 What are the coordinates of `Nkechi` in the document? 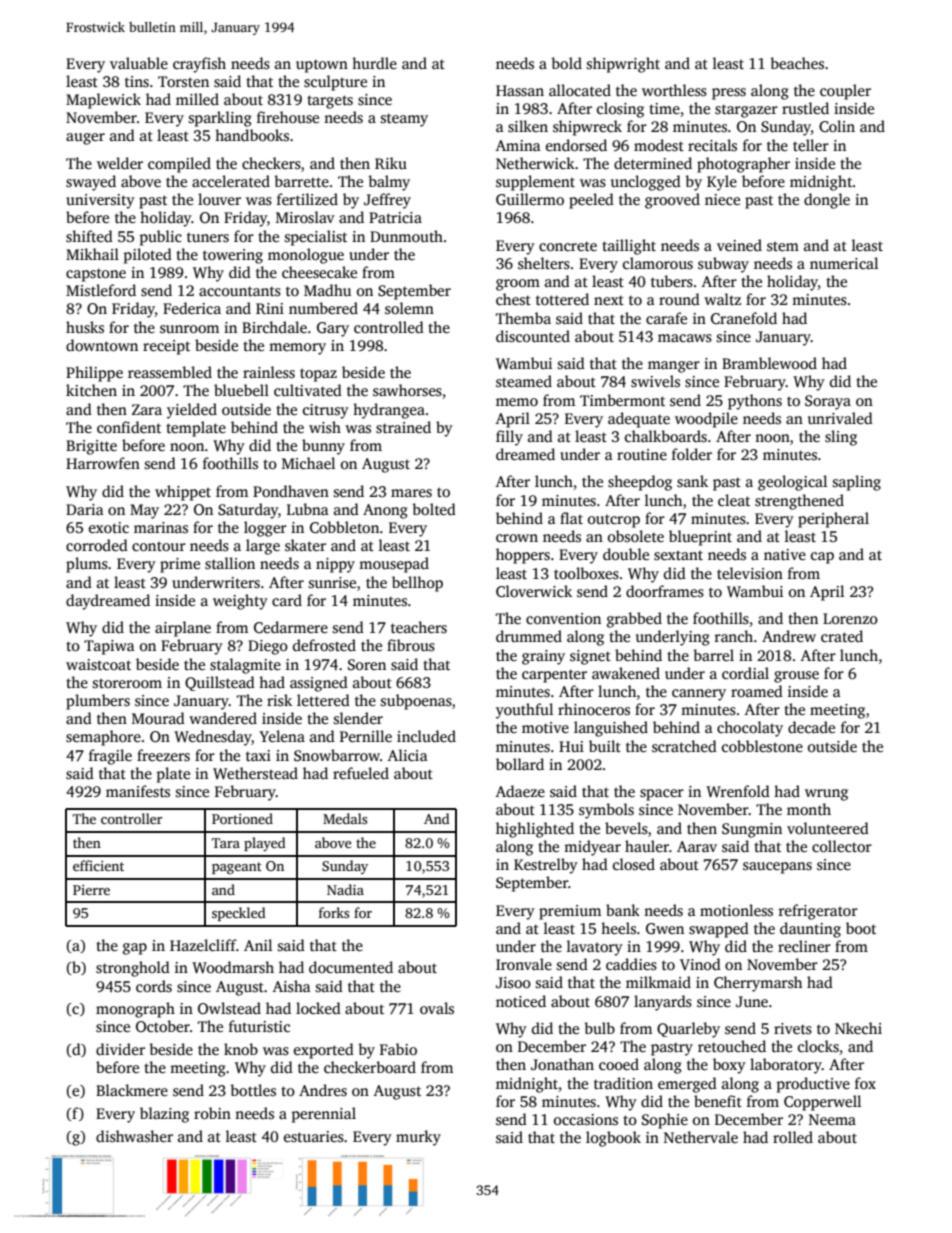 It's located at (858, 1028).
